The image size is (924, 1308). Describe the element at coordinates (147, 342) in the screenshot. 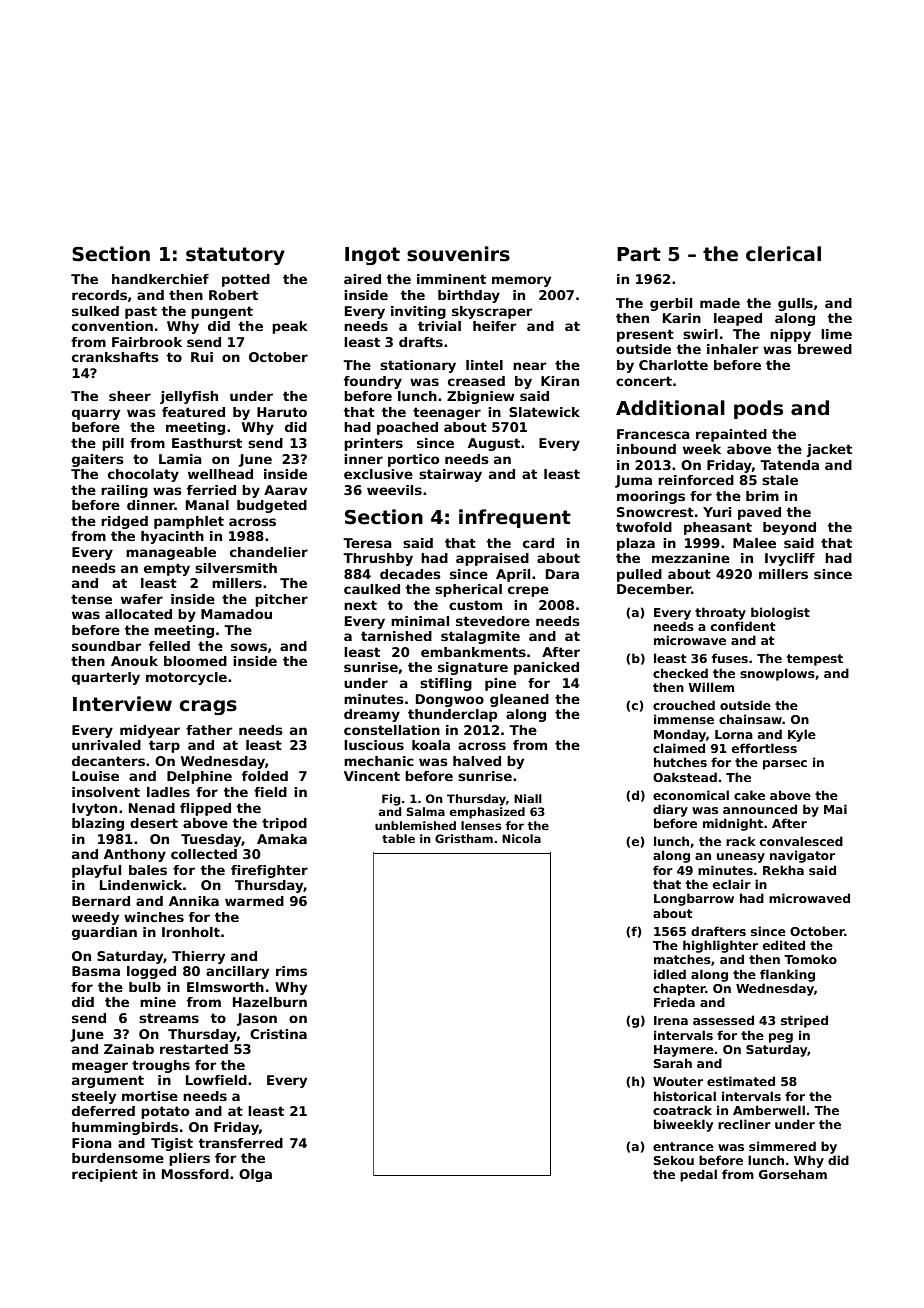

I see `Fairbrook` at that location.
